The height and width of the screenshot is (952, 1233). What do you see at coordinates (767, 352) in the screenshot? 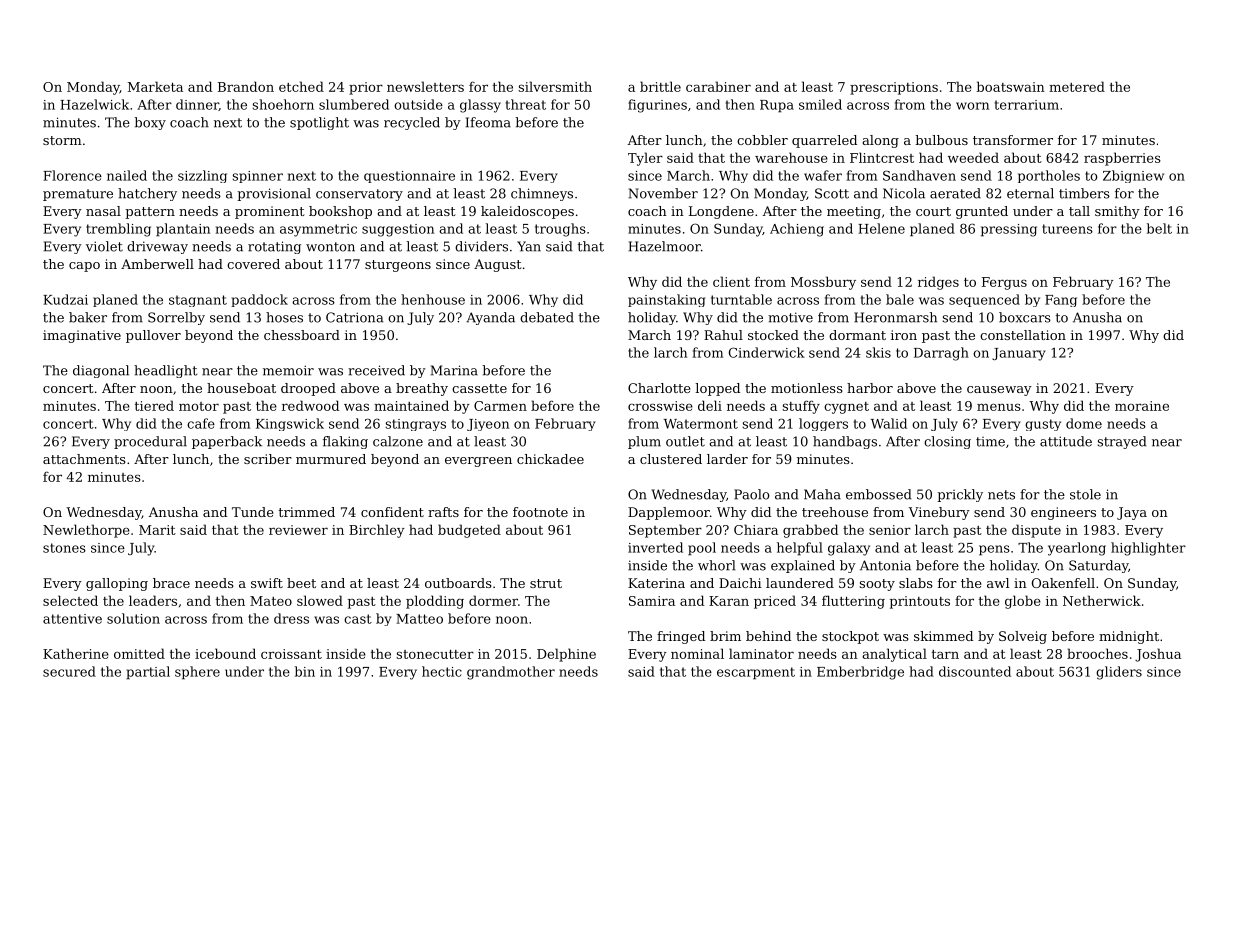
I see `Cinderwick` at bounding box center [767, 352].
